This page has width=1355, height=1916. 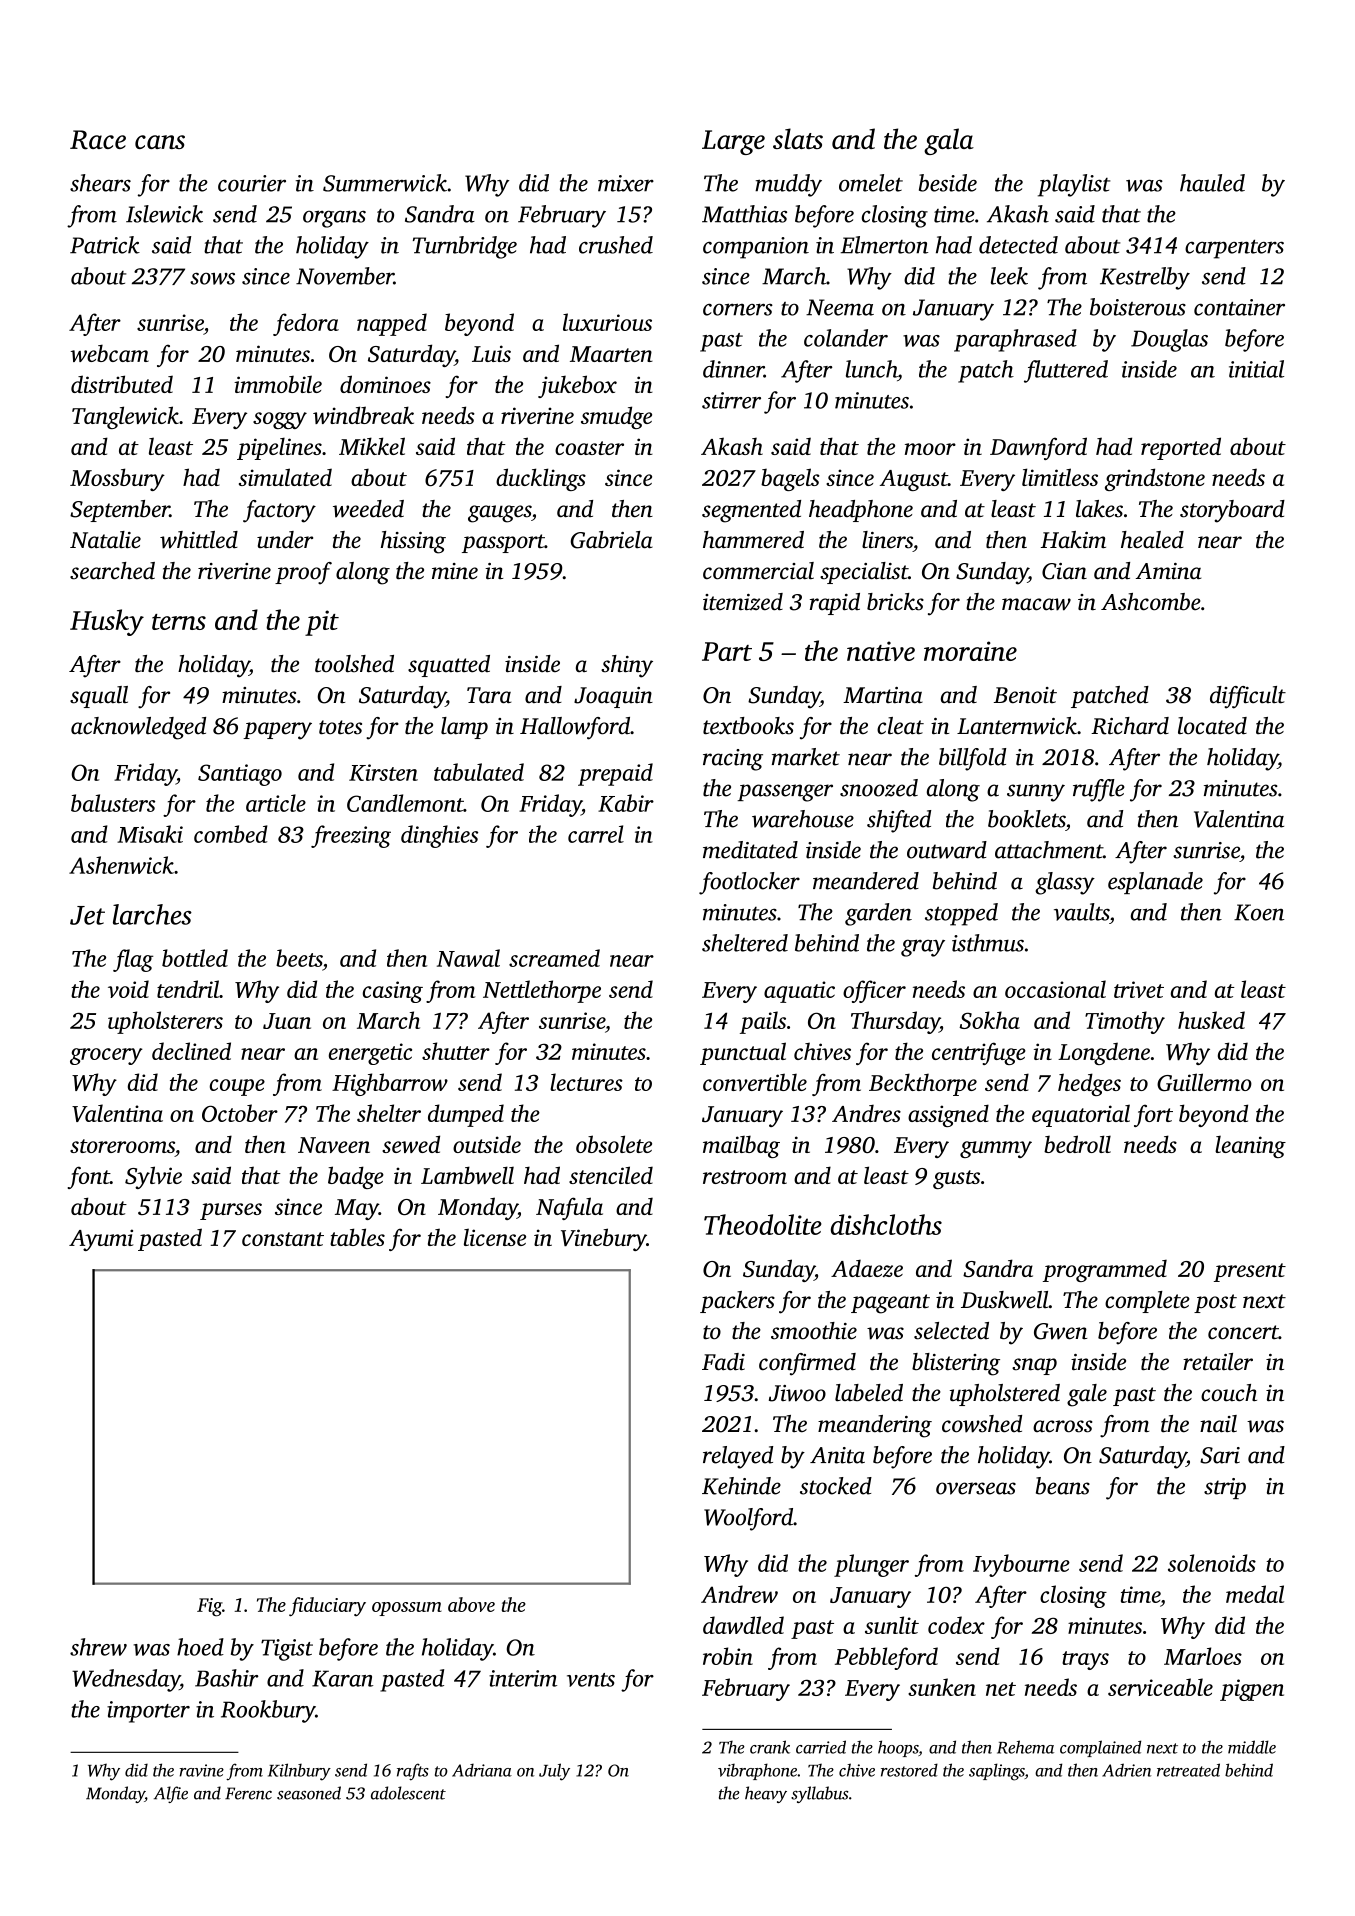 What do you see at coordinates (327, 1607) in the page?
I see `fiduciary` at bounding box center [327, 1607].
